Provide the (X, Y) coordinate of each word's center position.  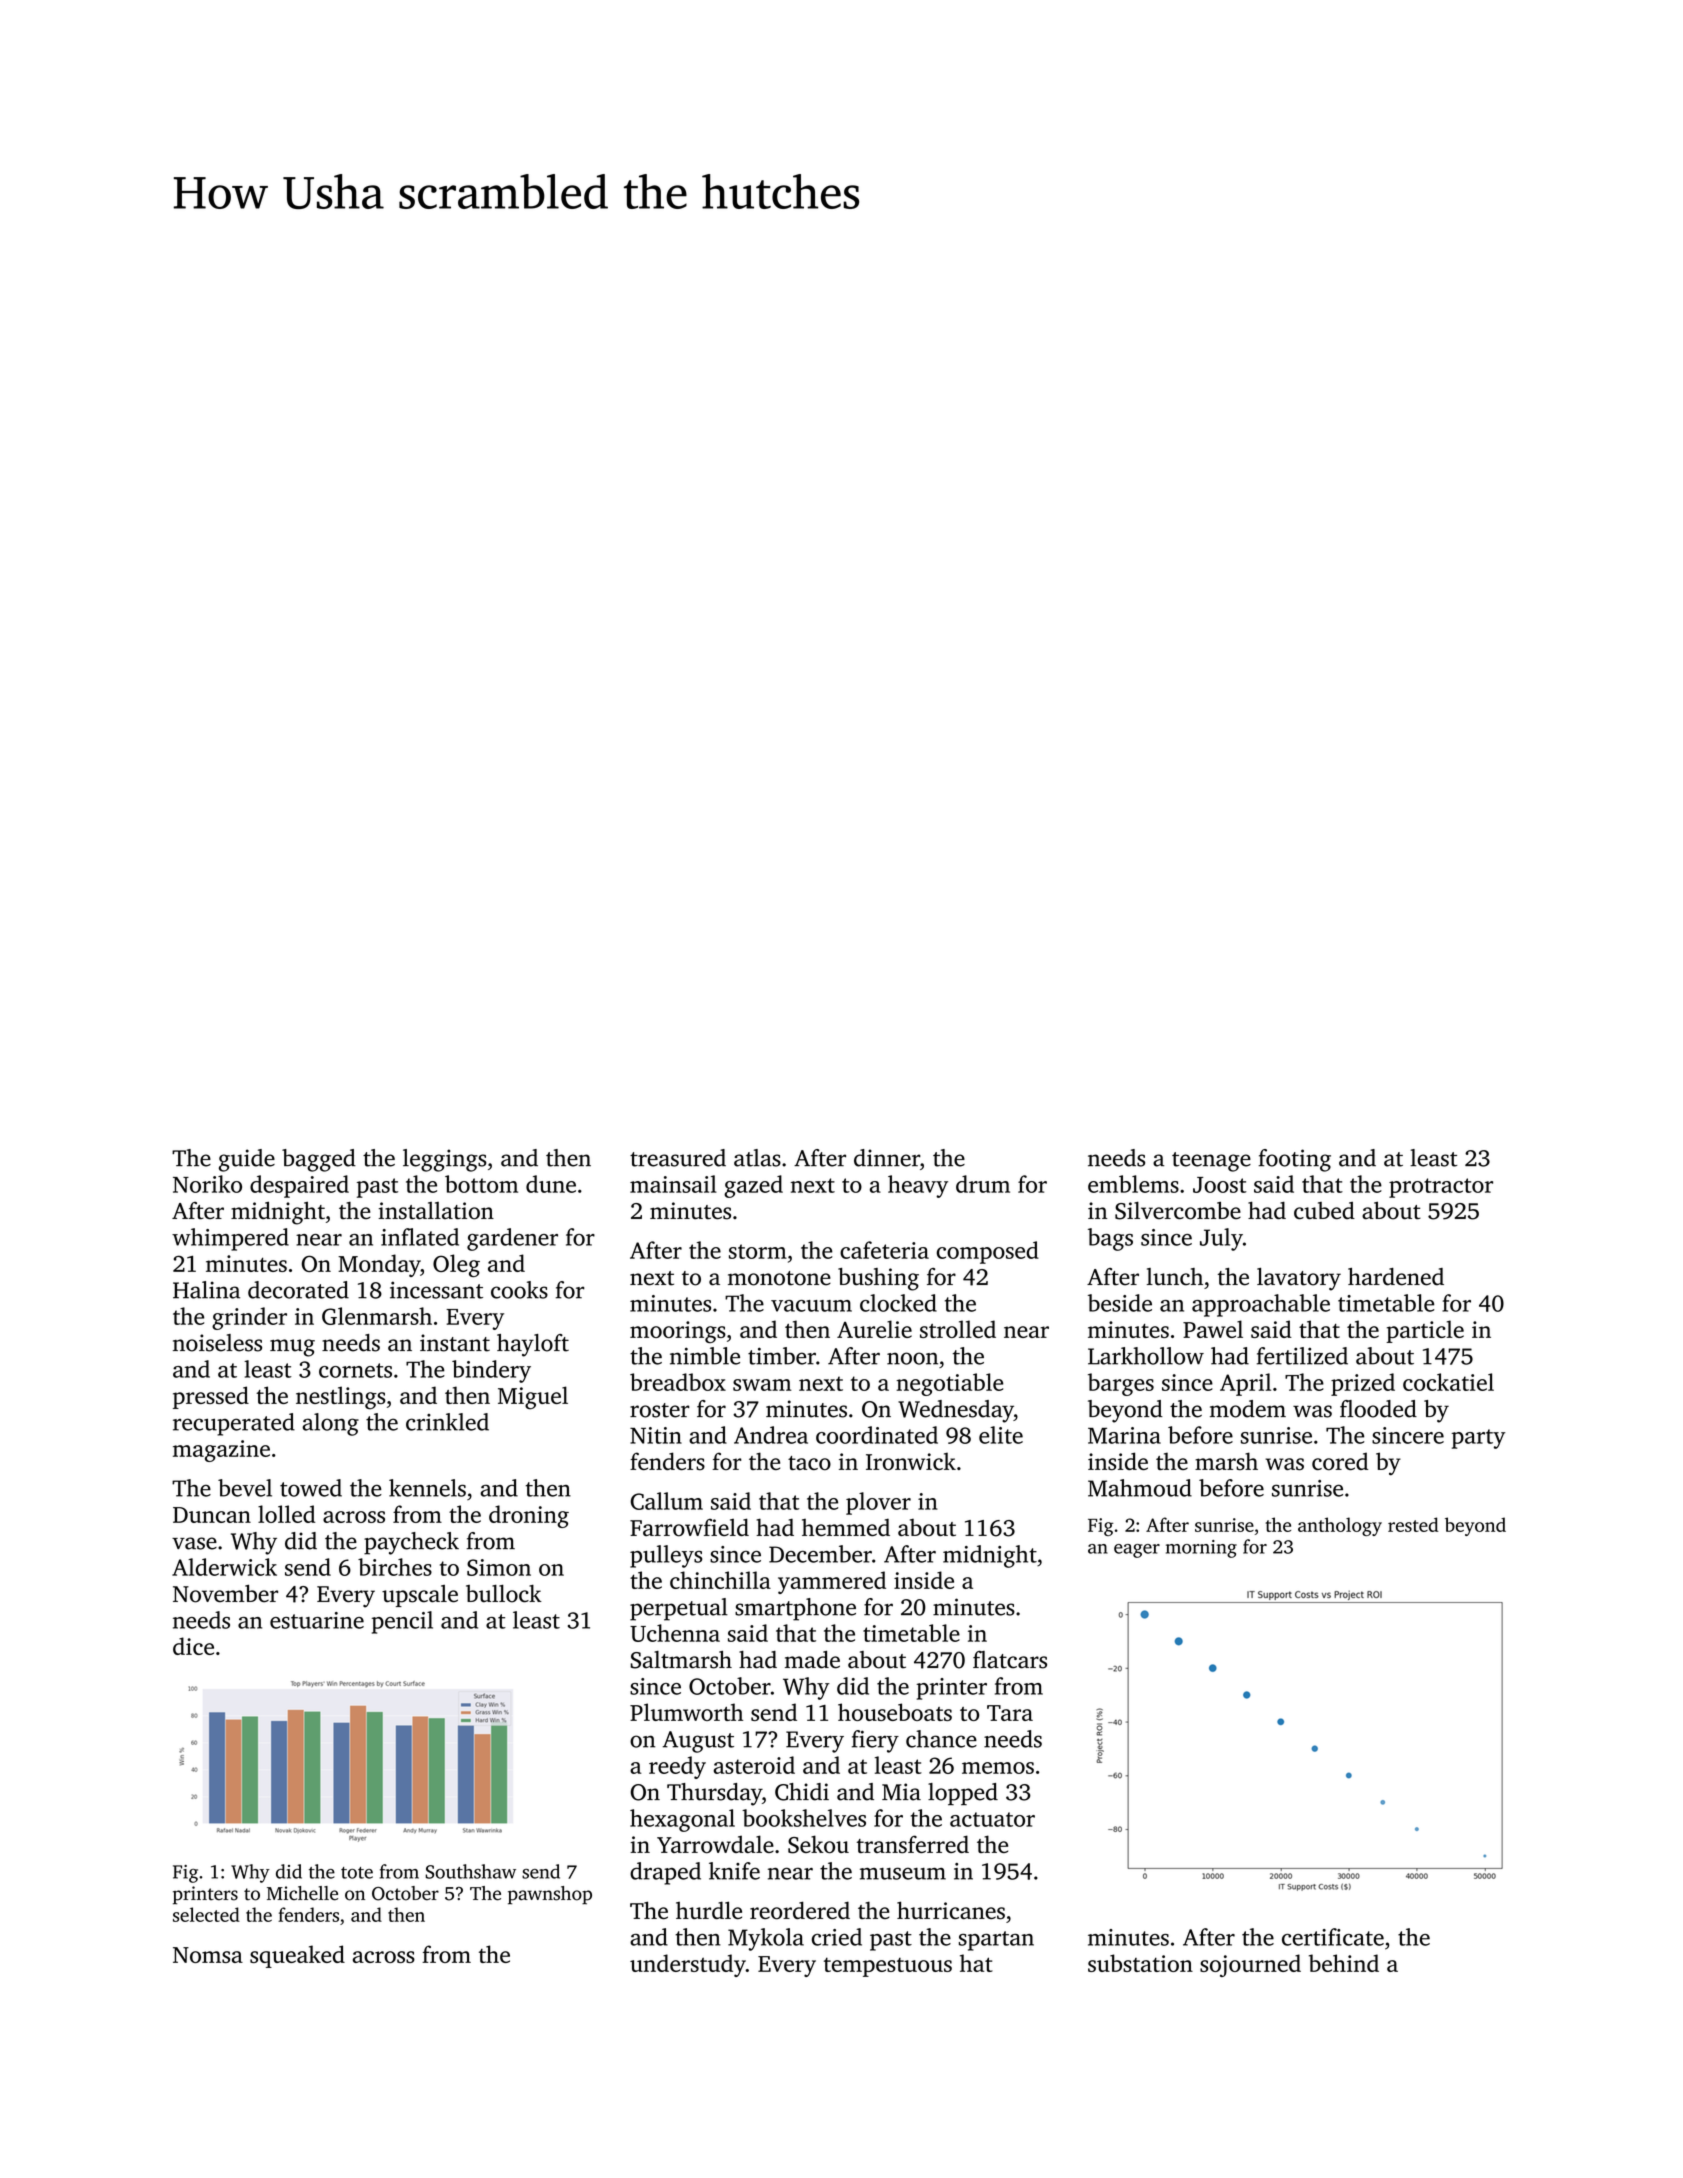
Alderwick (224, 1567)
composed (988, 1252)
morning (1201, 1549)
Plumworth (686, 1712)
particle (1425, 1331)
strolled (958, 1329)
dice (193, 1646)
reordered (800, 1910)
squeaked (297, 1956)
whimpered (230, 1239)
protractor (1441, 1188)
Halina (206, 1290)
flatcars (1010, 1660)
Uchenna (675, 1633)
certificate (1333, 1937)
